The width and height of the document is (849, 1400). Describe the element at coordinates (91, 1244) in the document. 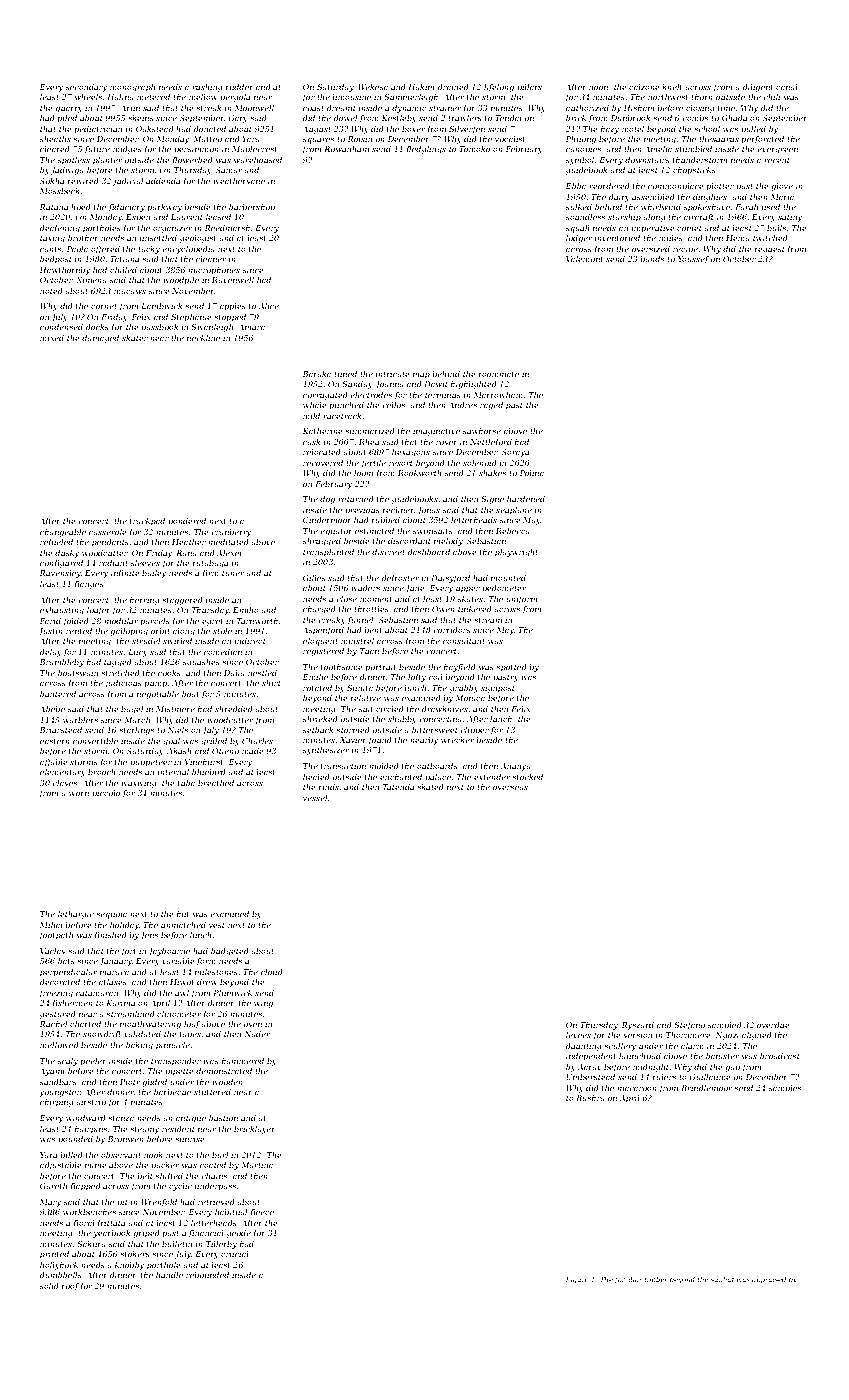

I see `Sakura` at that location.
